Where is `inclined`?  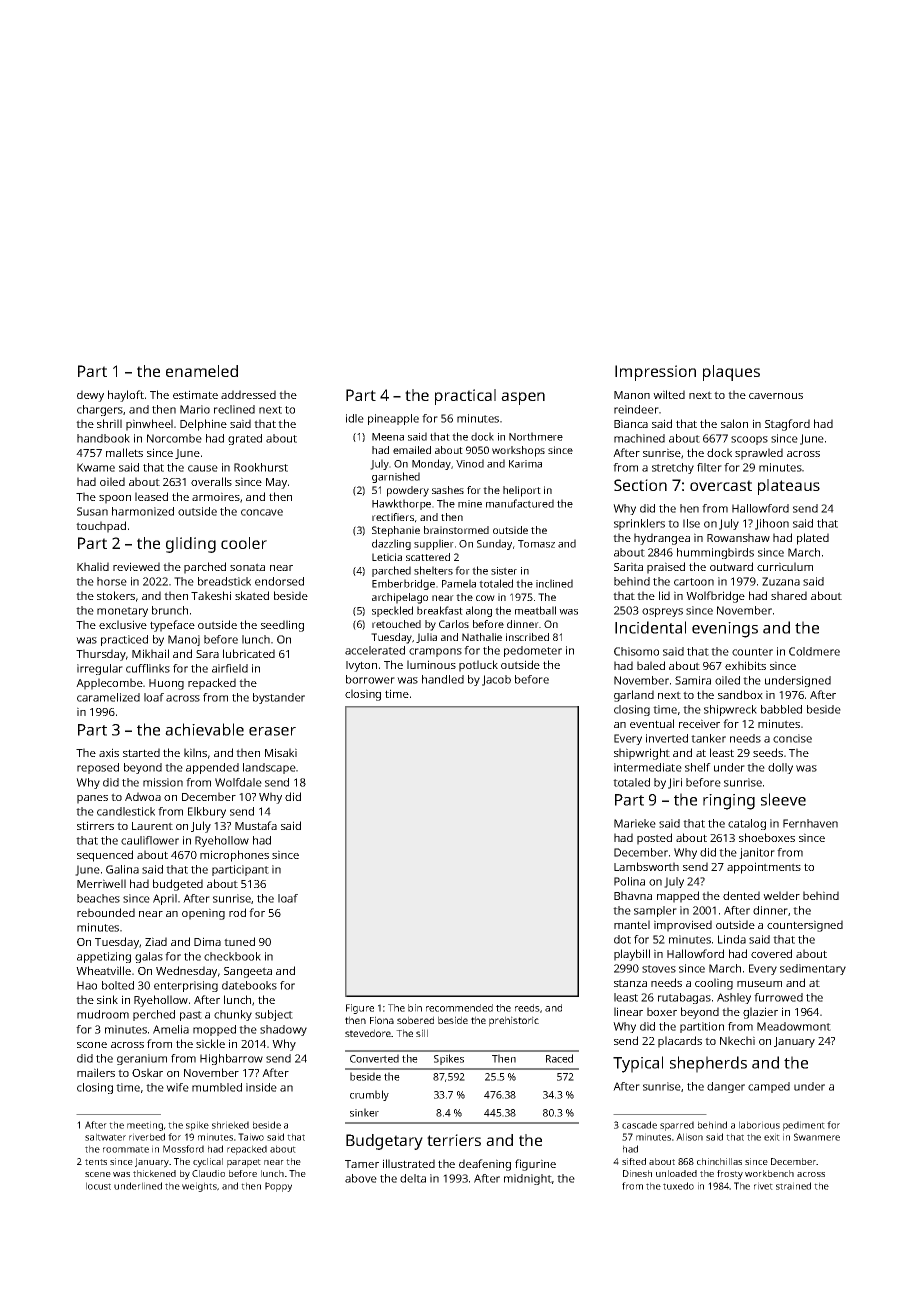
inclined is located at coordinates (554, 583).
